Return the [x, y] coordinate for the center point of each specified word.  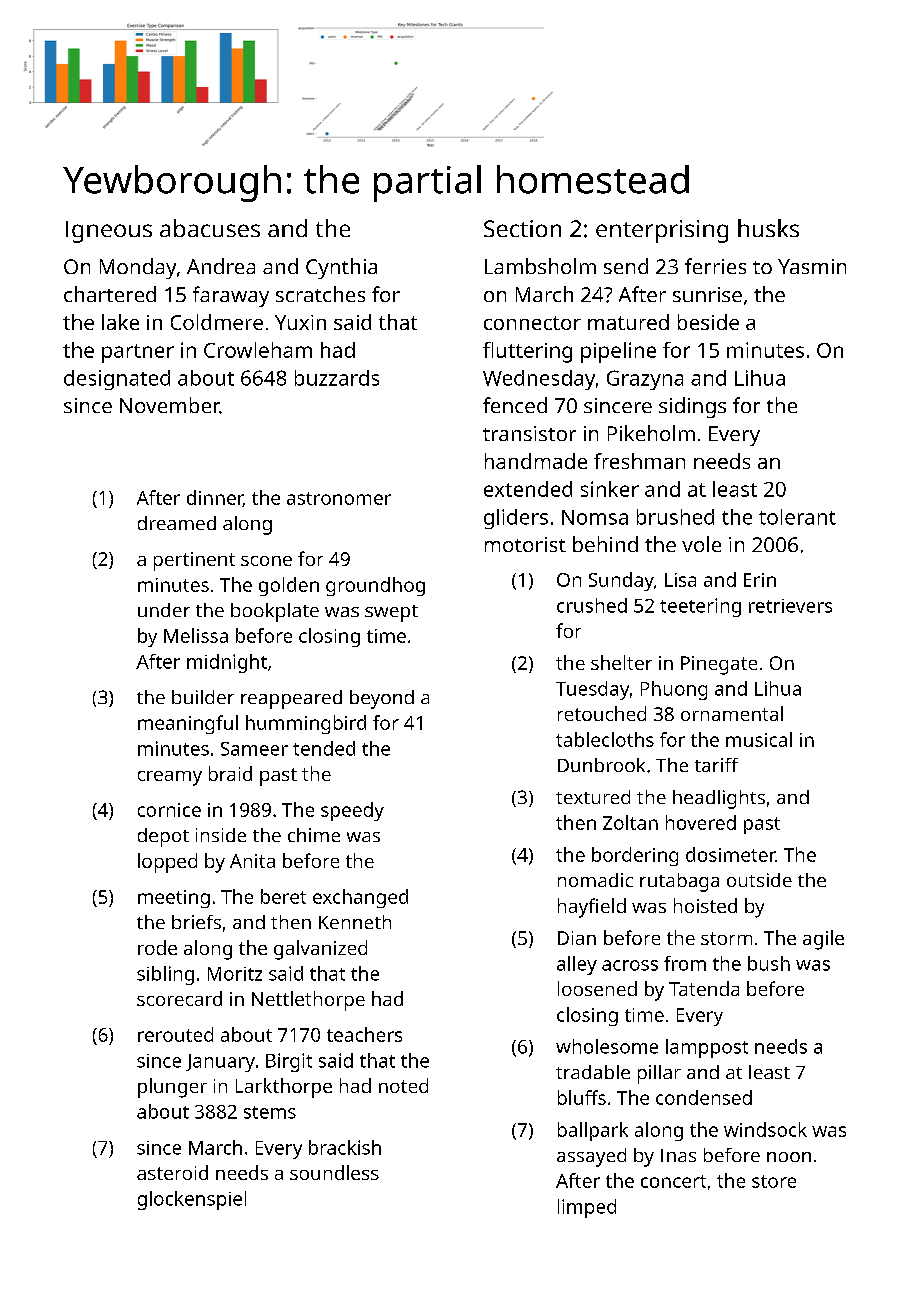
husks [768, 228]
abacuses [210, 228]
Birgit [289, 1062]
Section [522, 228]
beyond [382, 699]
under [164, 610]
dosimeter [730, 854]
